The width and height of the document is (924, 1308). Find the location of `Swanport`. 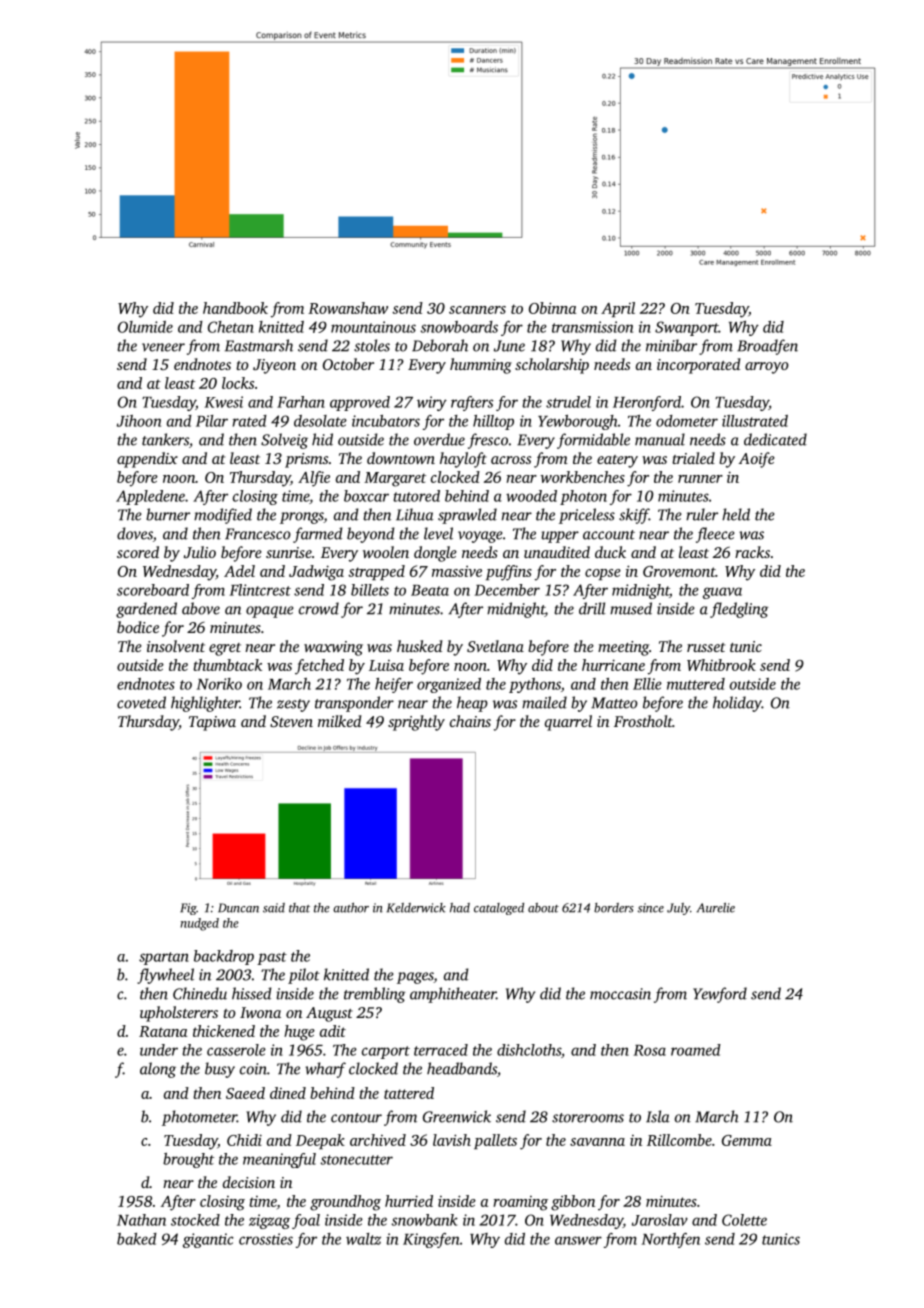

Swanport is located at coordinates (687, 328).
